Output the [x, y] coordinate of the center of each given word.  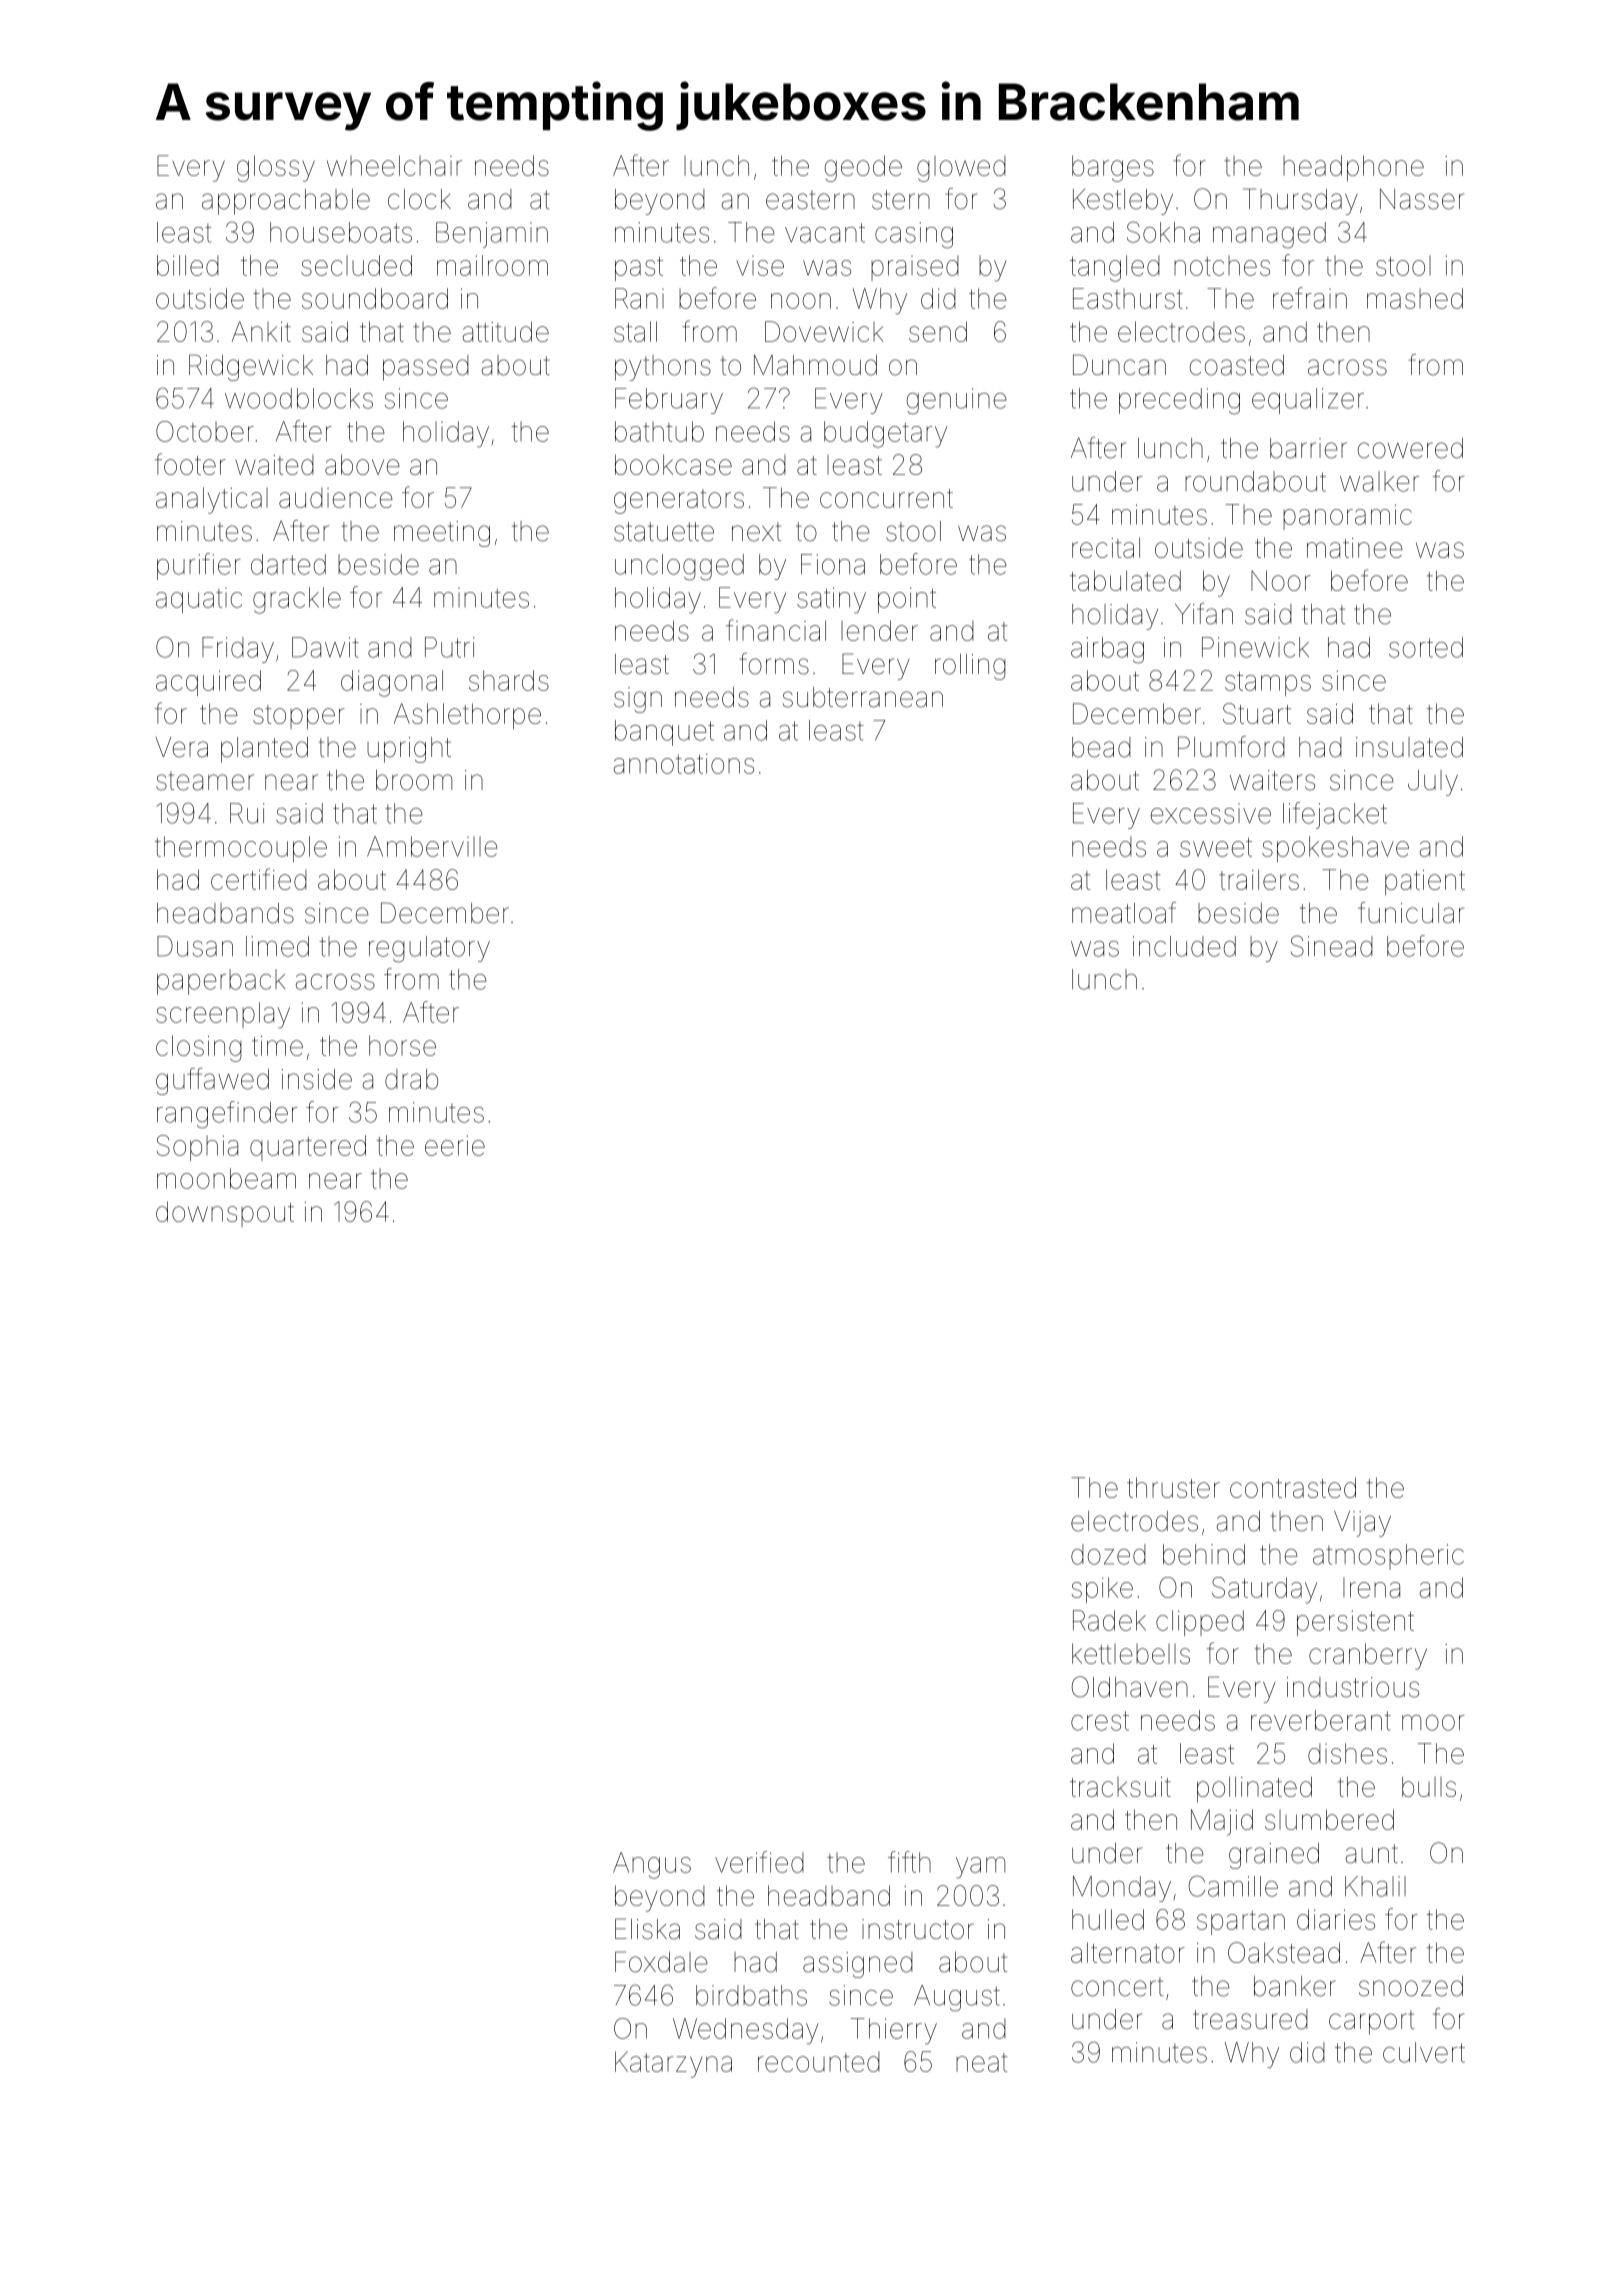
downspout [225, 1214]
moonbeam [226, 1178]
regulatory [429, 949]
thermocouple [241, 849]
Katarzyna [673, 2064]
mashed [1415, 298]
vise [760, 266]
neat [981, 2062]
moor [1433, 1723]
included [1184, 946]
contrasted [1293, 1487]
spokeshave [1335, 849]
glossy [276, 168]
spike [1102, 1590]
